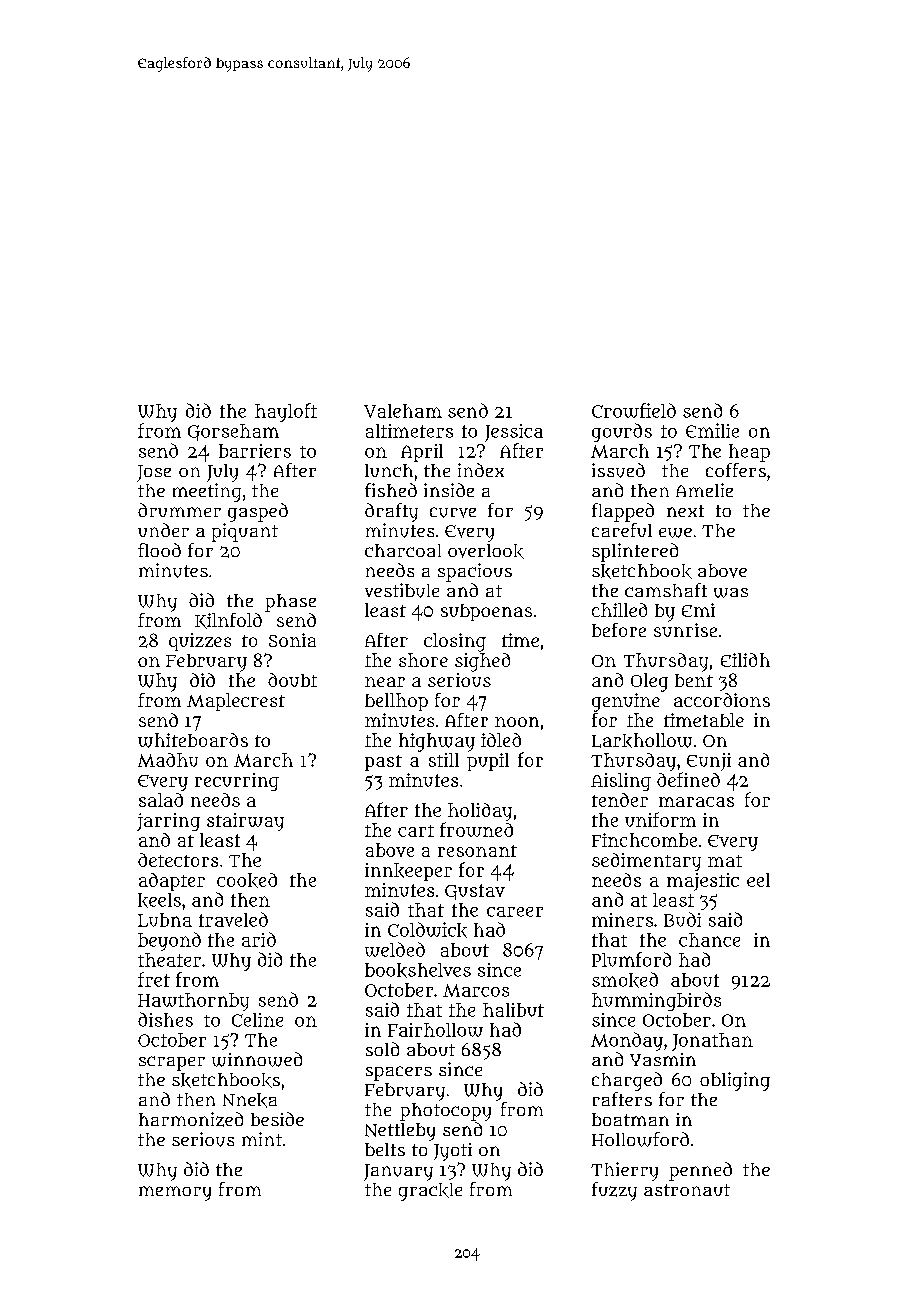 The image size is (908, 1316). I want to click on Eilidh, so click(745, 660).
